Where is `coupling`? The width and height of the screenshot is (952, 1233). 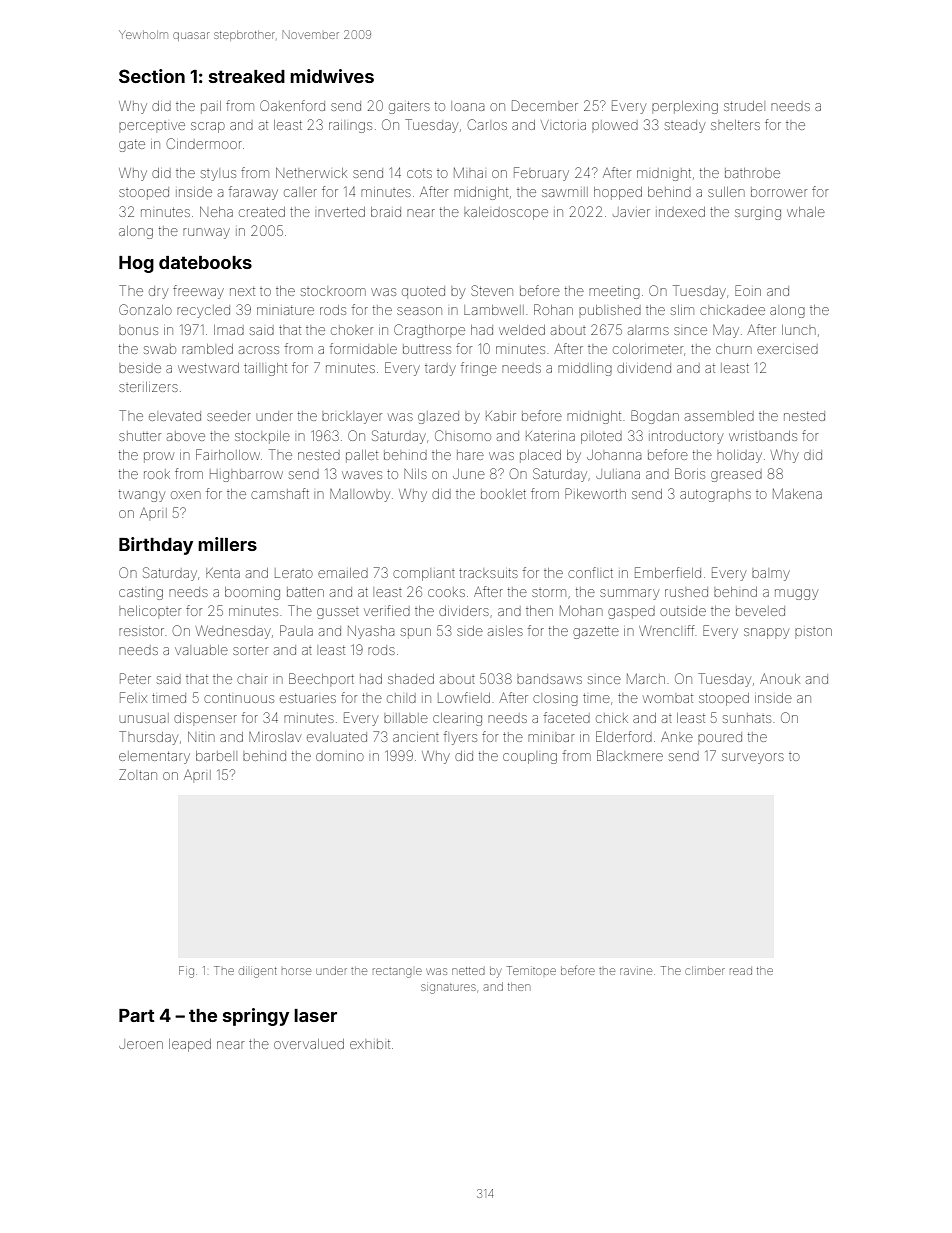
coupling is located at coordinates (530, 758).
